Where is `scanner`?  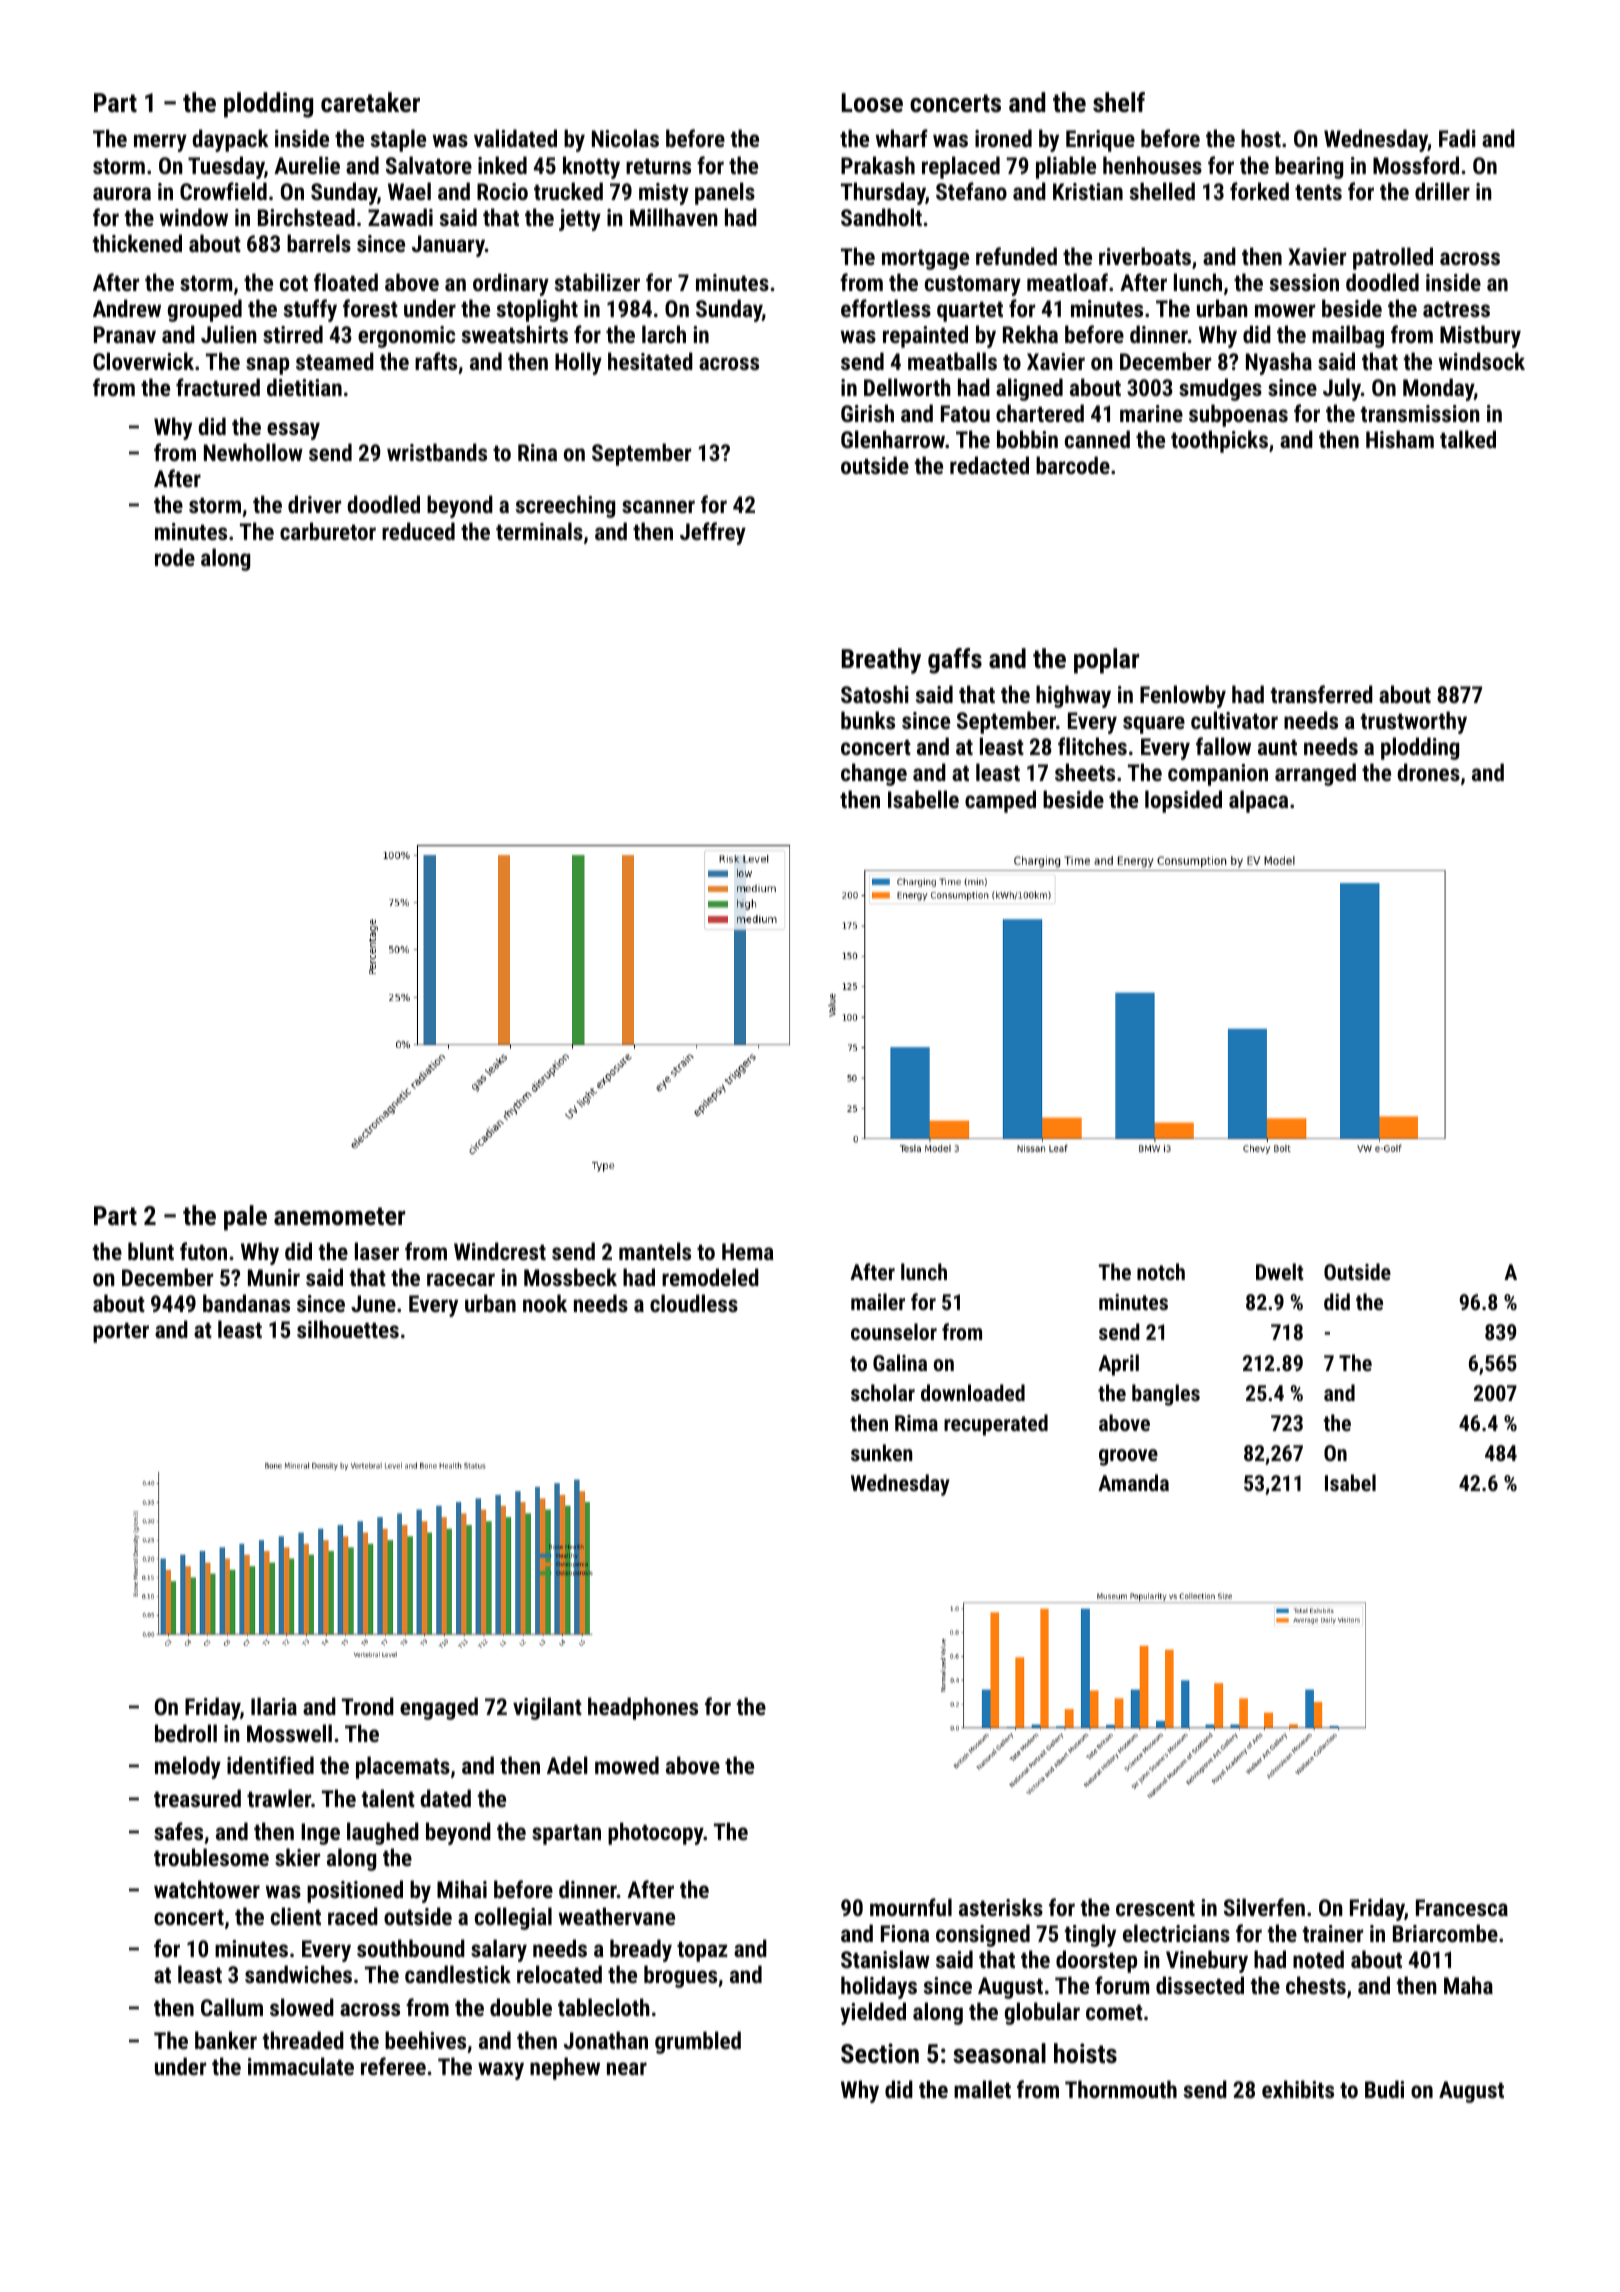 scanner is located at coordinates (658, 506).
